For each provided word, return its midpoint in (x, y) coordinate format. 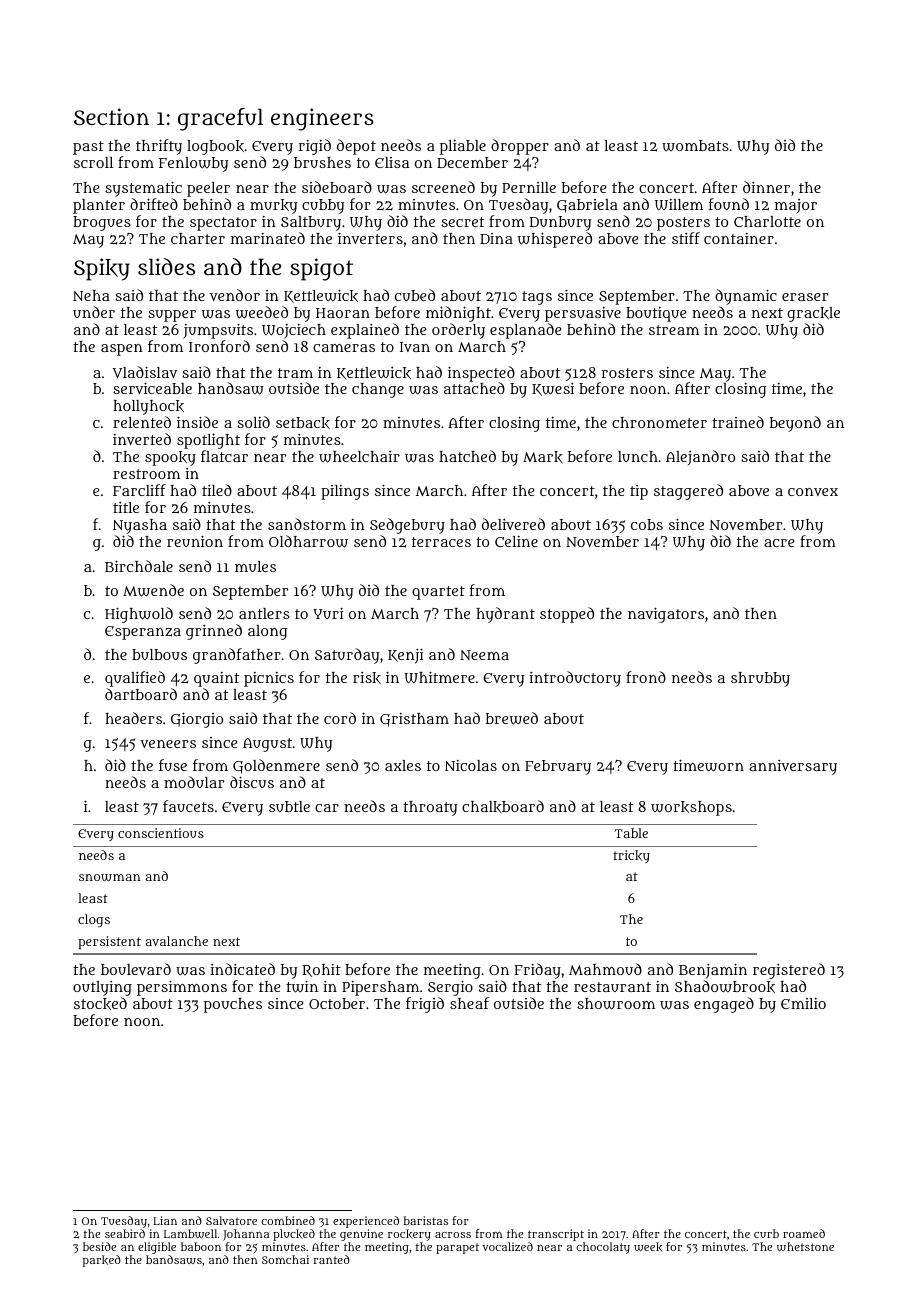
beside (99, 1246)
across (453, 1235)
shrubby (760, 679)
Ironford (219, 346)
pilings (345, 492)
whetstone (805, 1246)
